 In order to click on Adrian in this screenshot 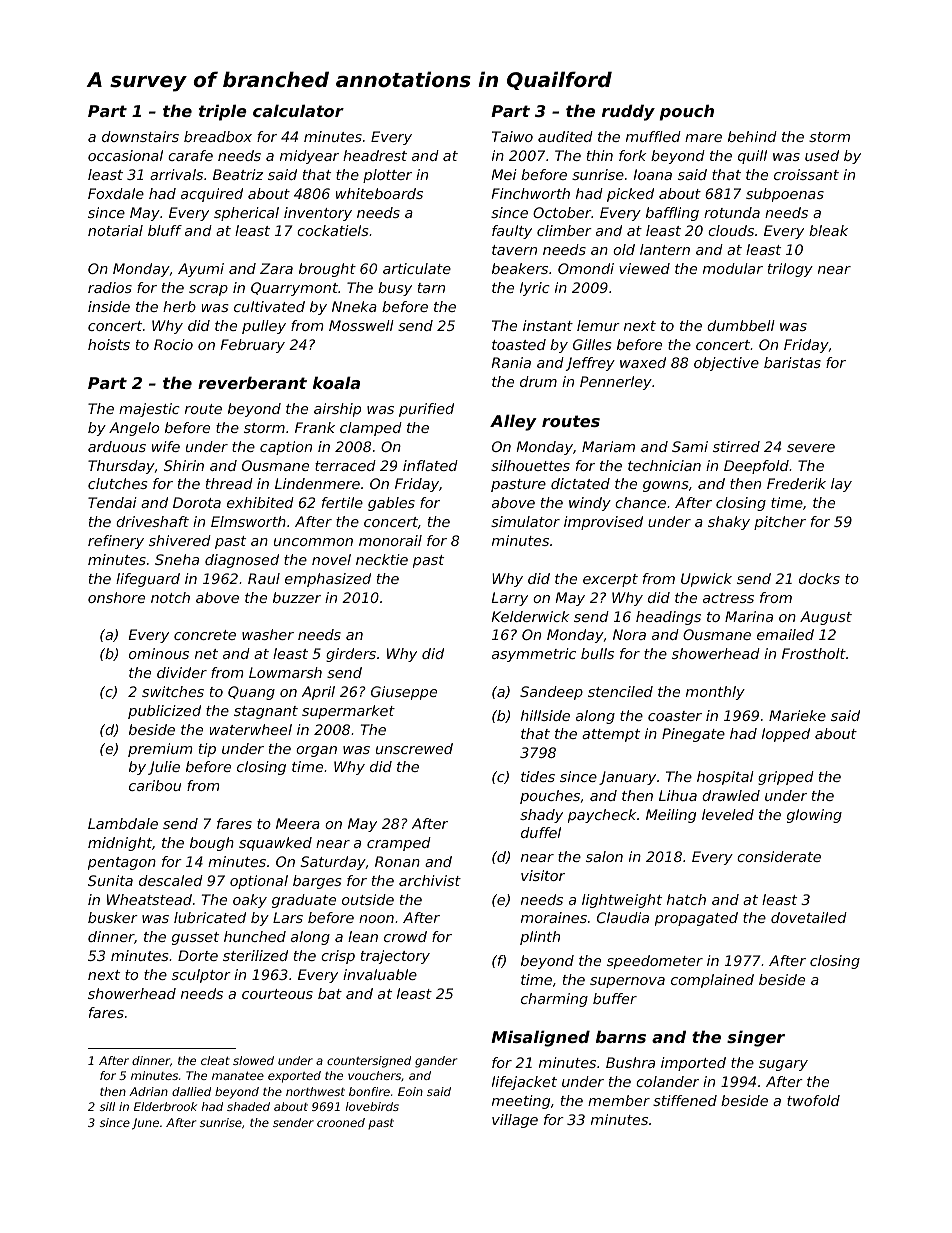, I will do `click(148, 1091)`.
